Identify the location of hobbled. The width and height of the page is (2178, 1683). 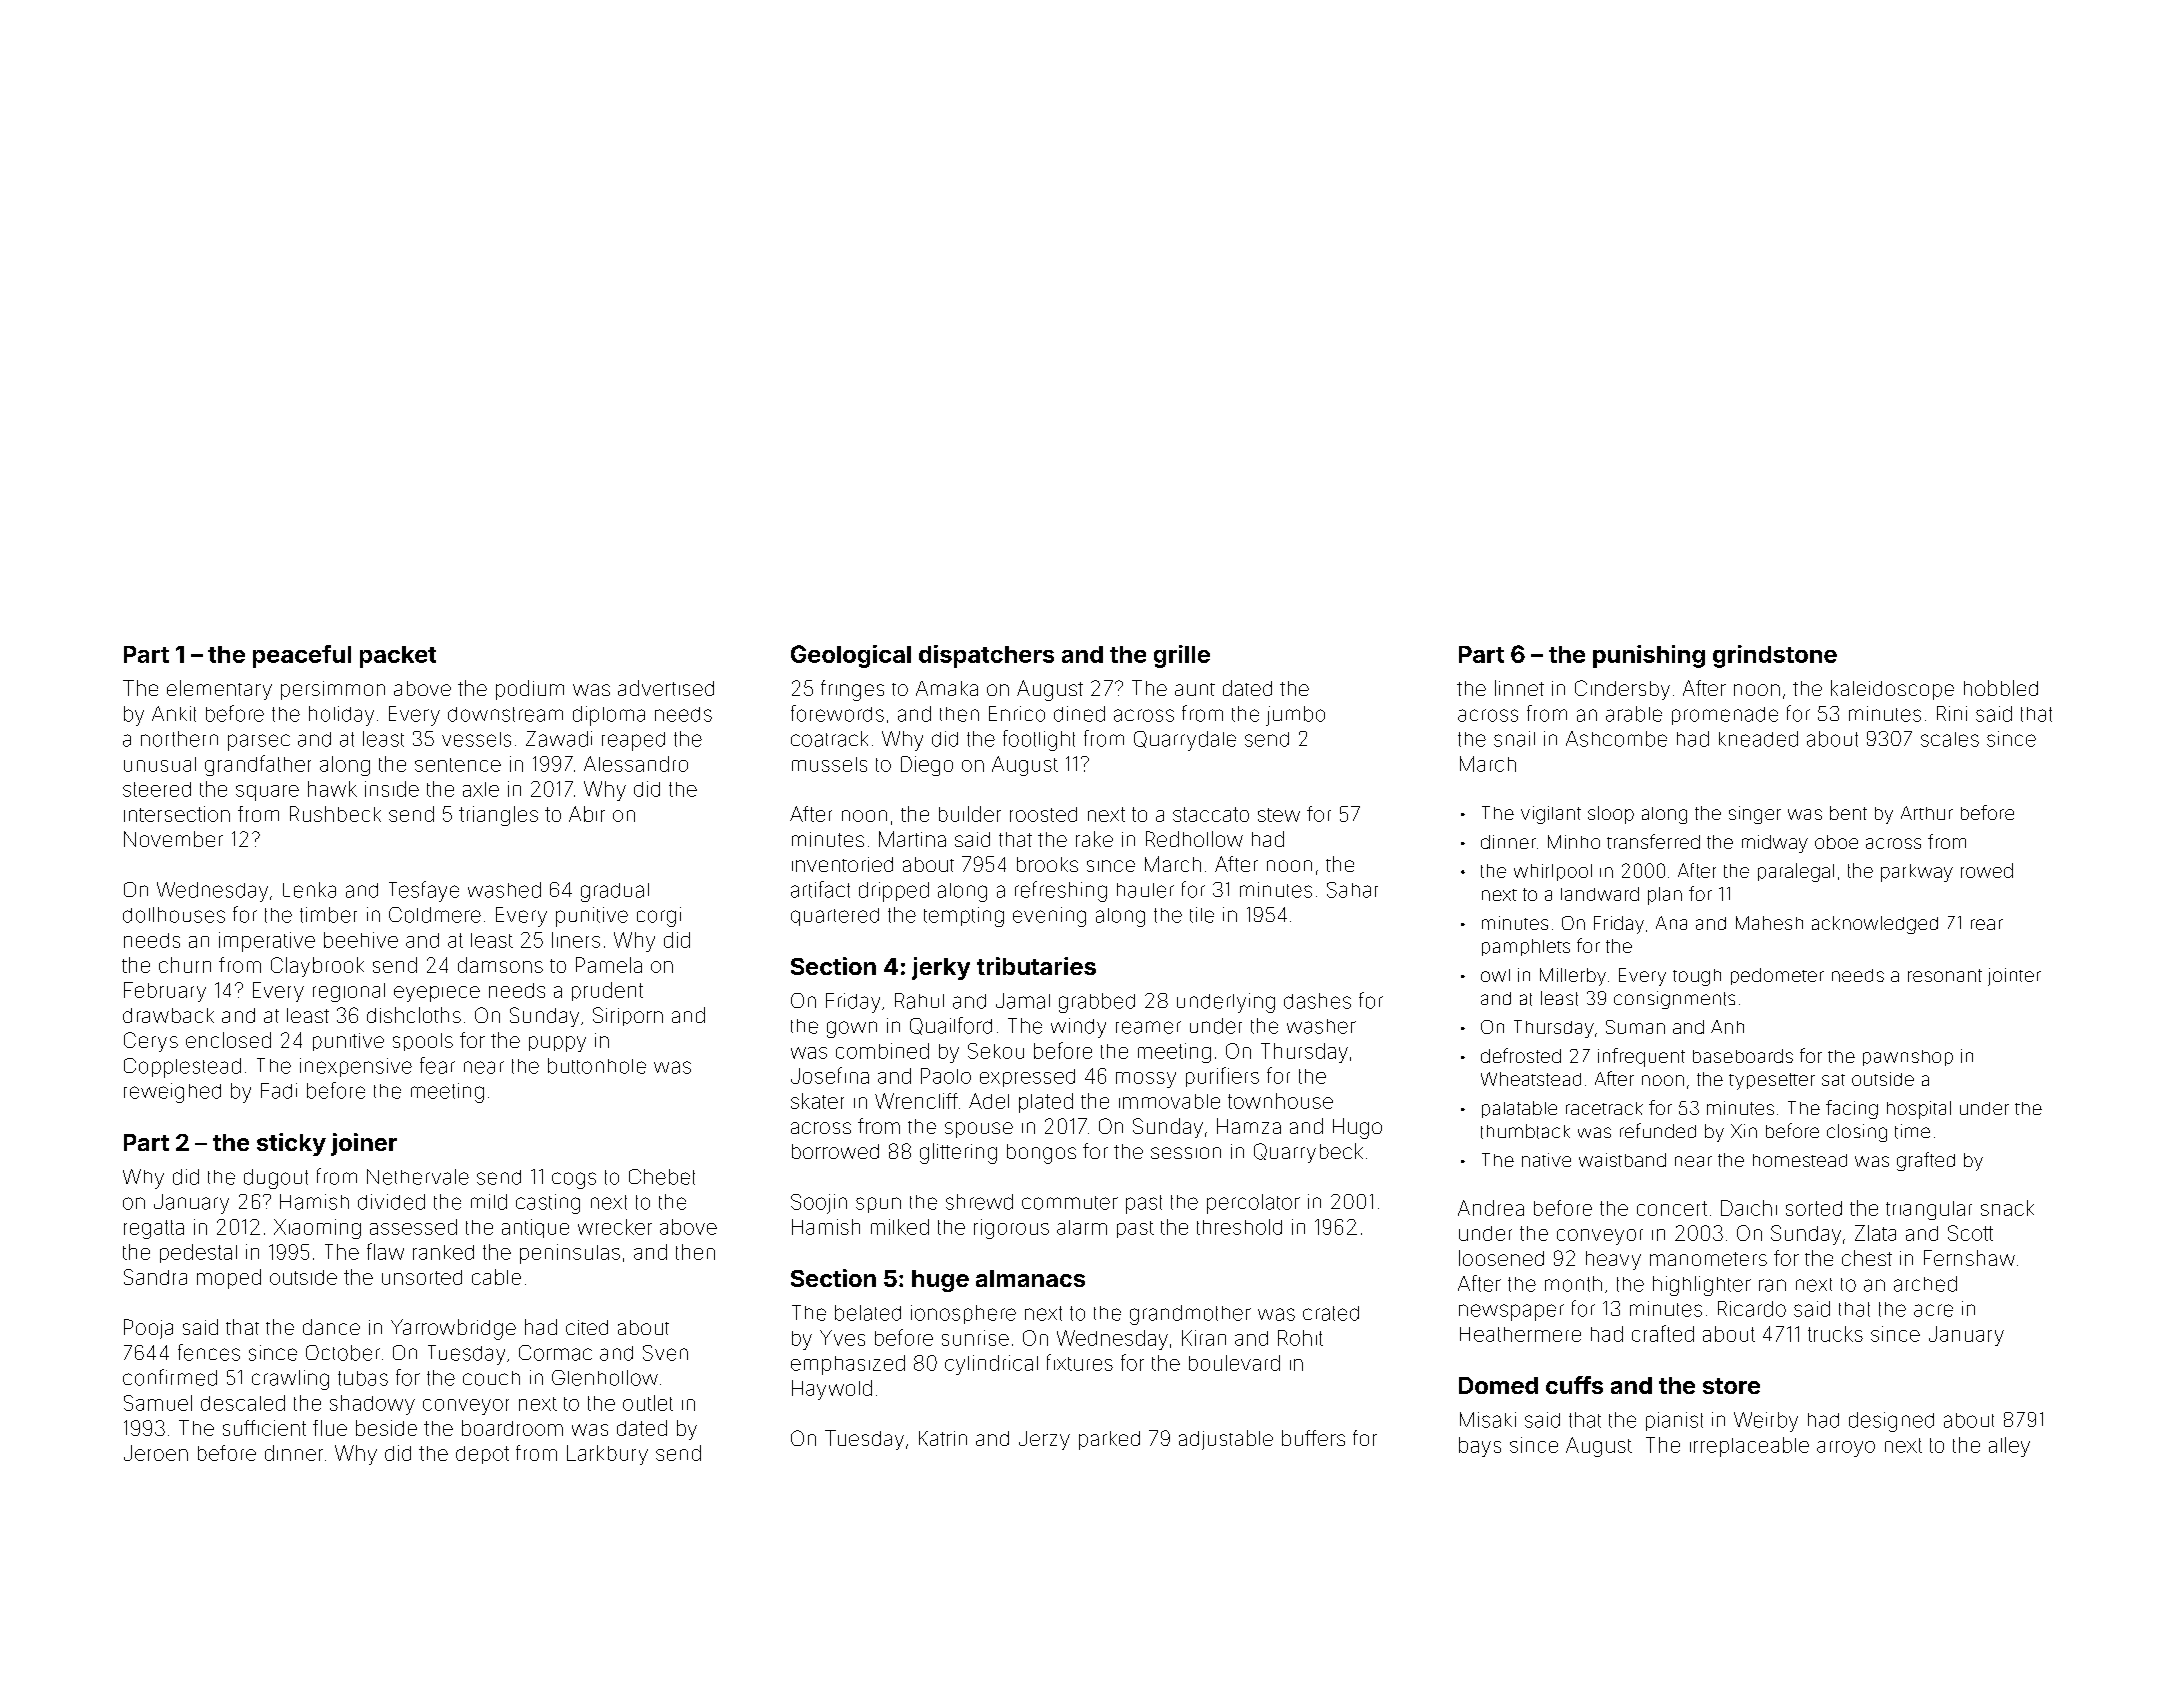
(2001, 688).
